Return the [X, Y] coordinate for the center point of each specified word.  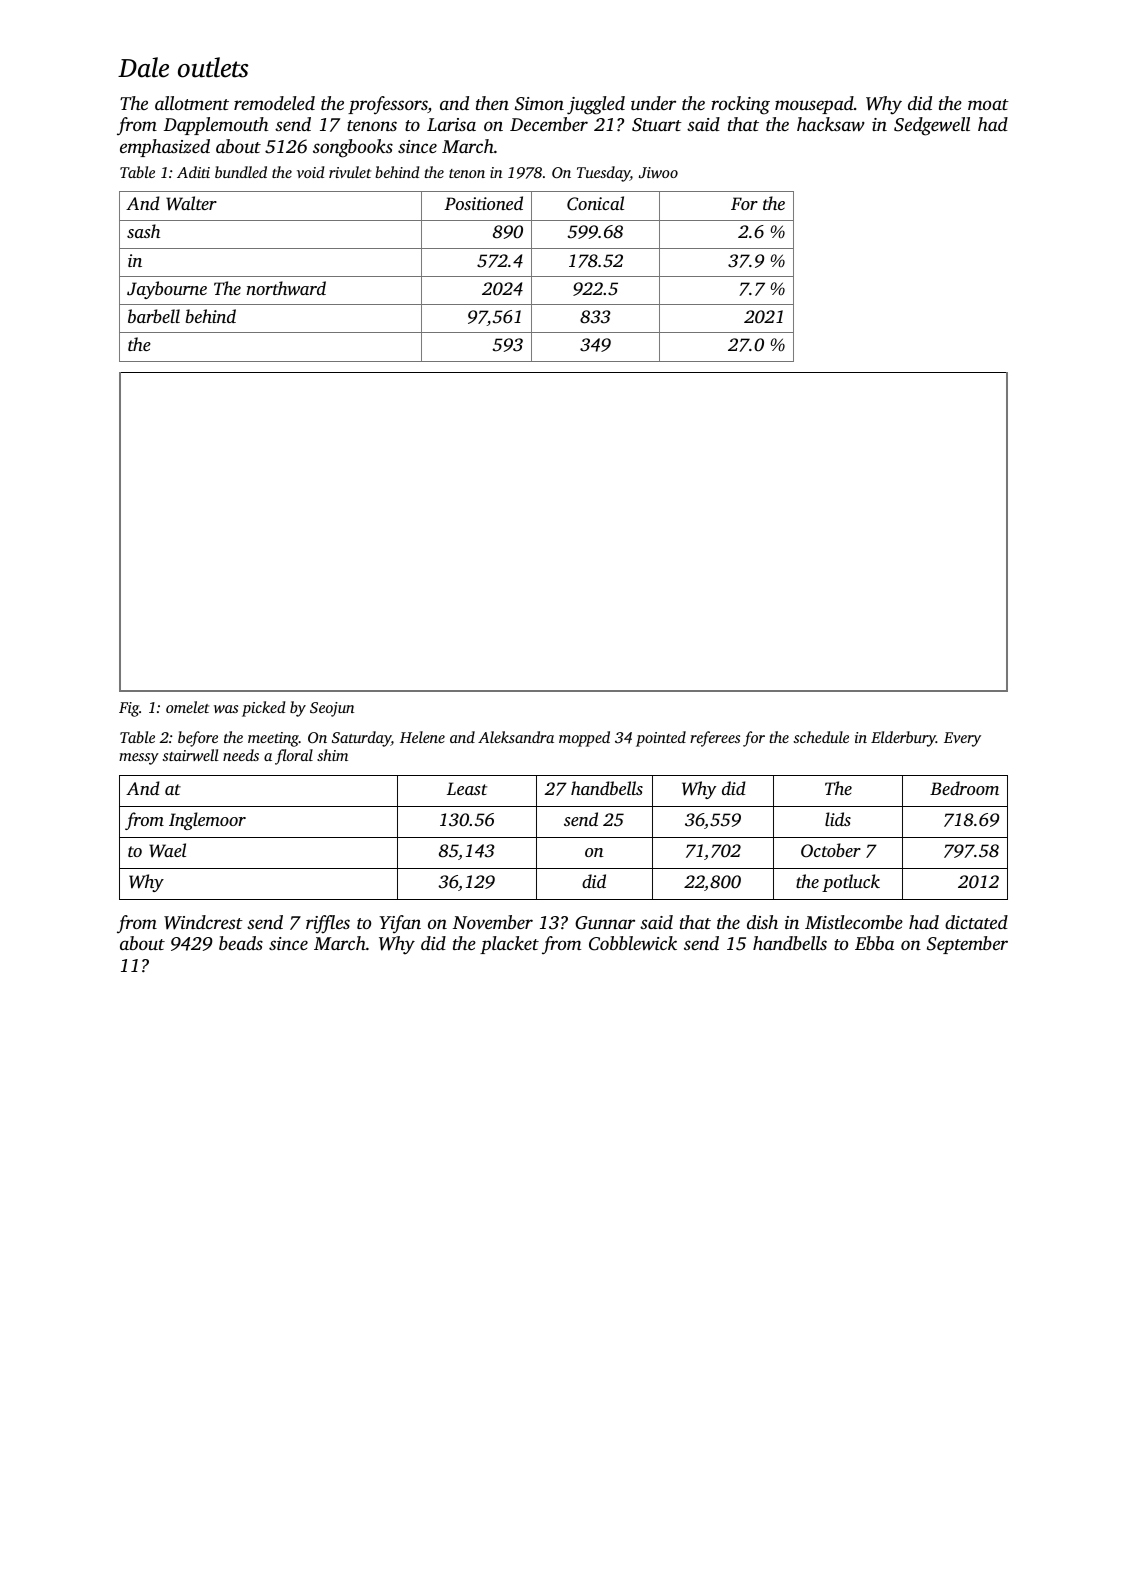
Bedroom [964, 788]
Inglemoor [207, 821]
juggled [596, 105]
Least [467, 788]
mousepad [814, 105]
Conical [595, 203]
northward [286, 288]
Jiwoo [658, 172]
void [311, 172]
